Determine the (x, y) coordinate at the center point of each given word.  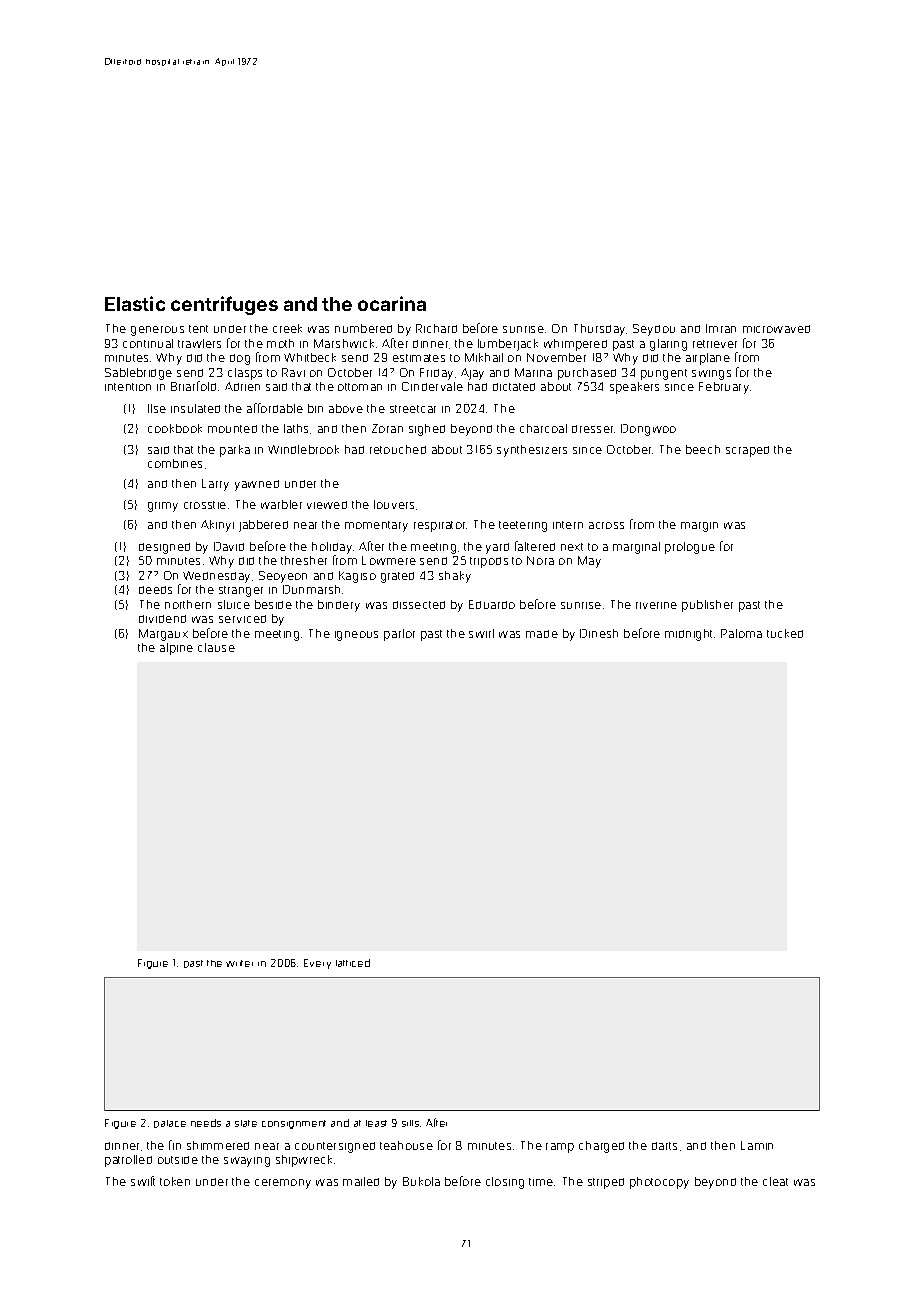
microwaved (776, 329)
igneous (356, 636)
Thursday (599, 330)
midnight (690, 635)
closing (505, 1183)
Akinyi (217, 526)
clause (216, 647)
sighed (427, 430)
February (724, 388)
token (175, 1181)
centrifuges (224, 305)
